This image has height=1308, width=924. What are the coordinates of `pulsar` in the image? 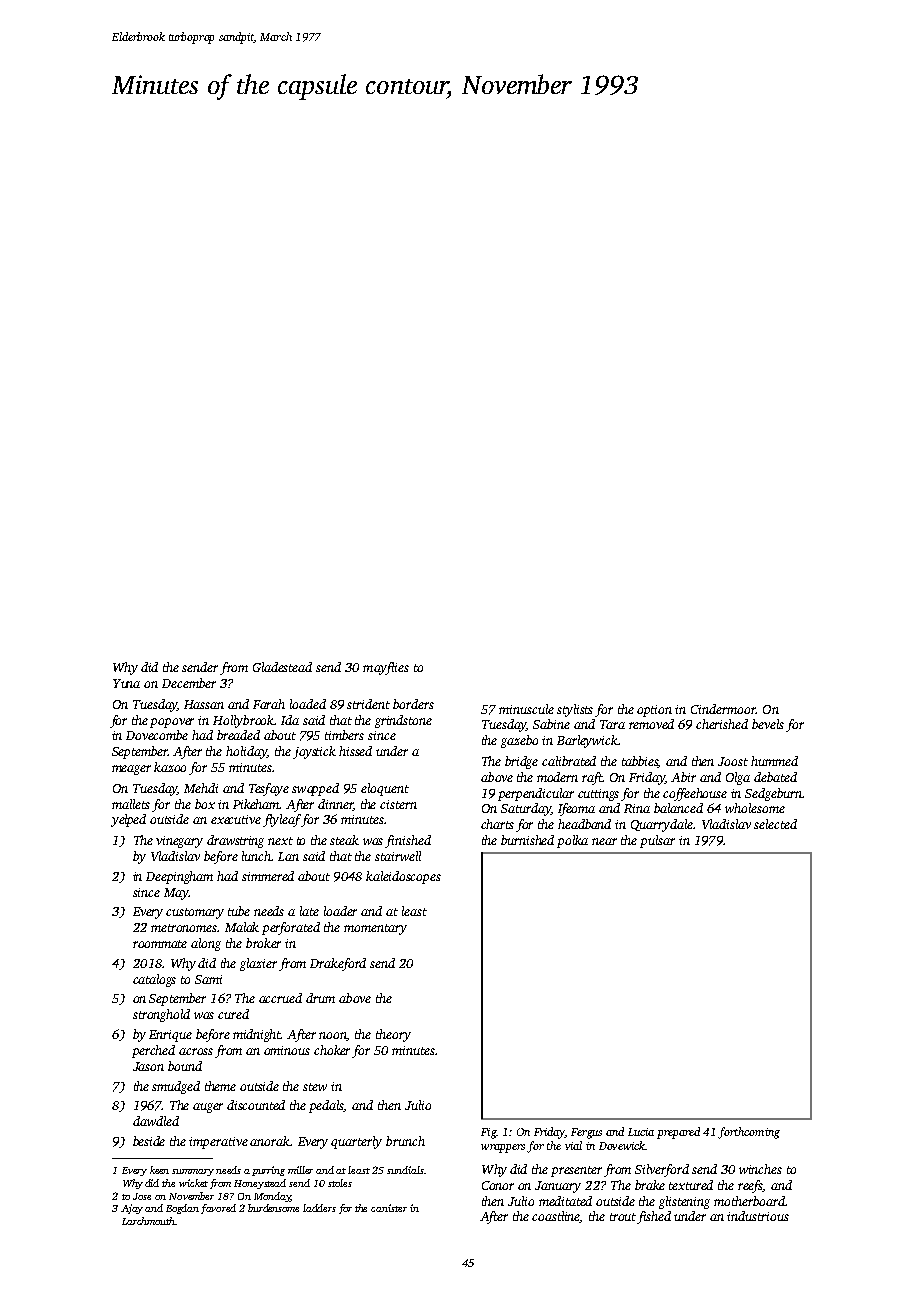 It's located at (657, 841).
